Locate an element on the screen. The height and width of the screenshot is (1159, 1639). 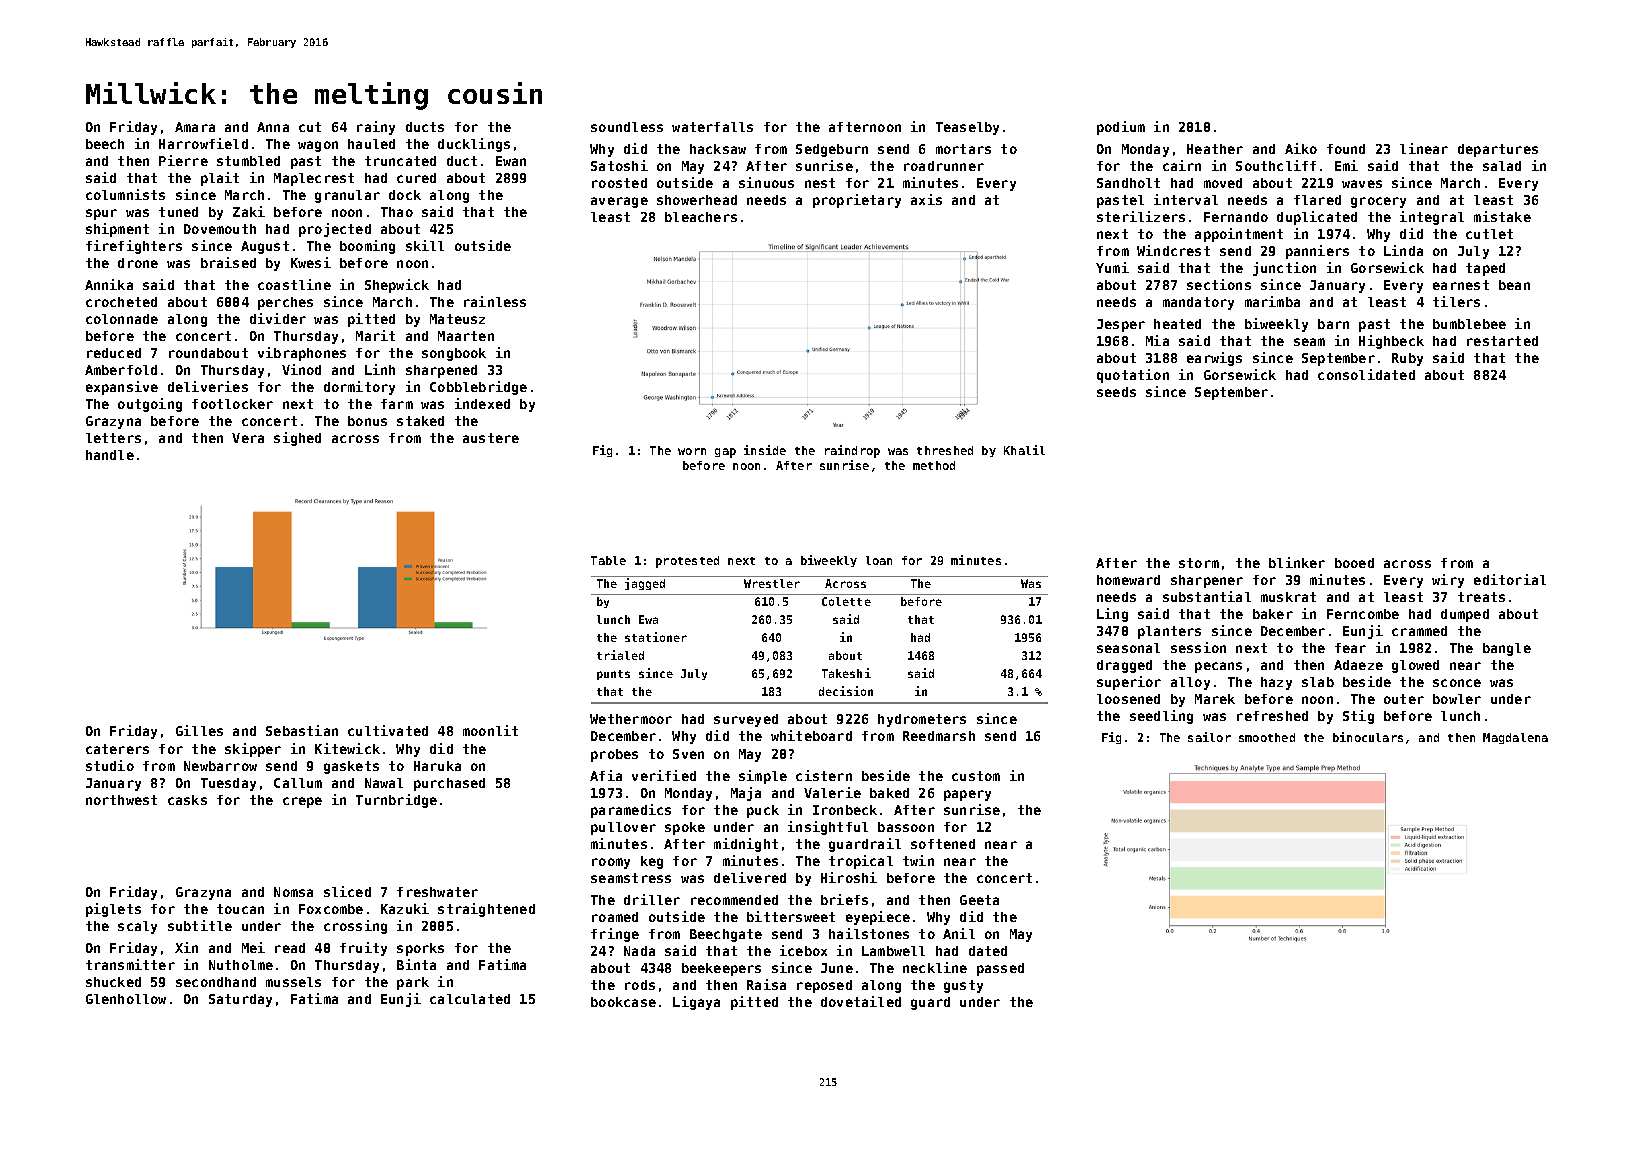
bonus is located at coordinates (367, 421).
